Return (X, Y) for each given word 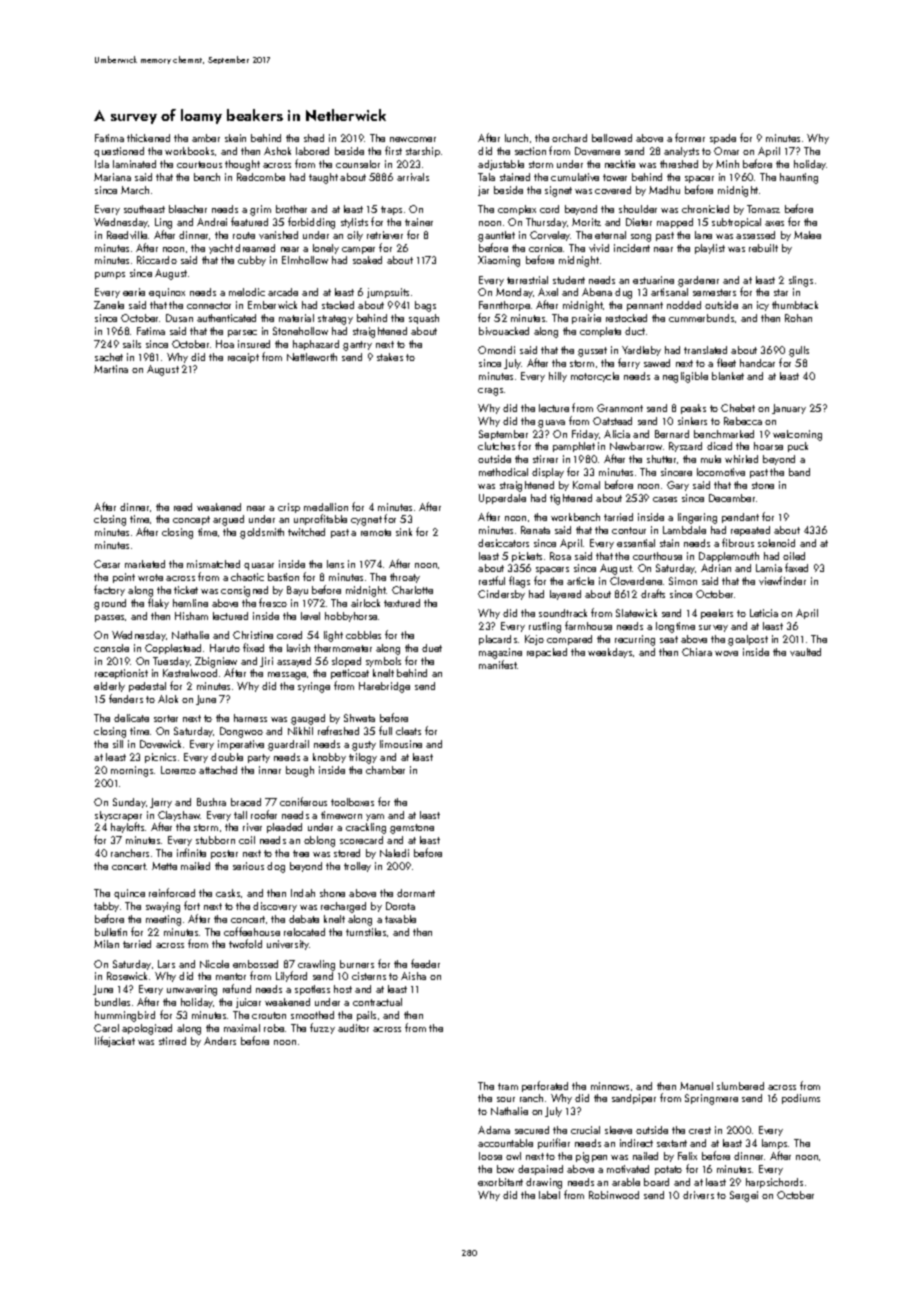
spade (723, 139)
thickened (148, 138)
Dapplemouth (729, 557)
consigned (244, 591)
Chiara (697, 652)
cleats (408, 731)
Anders (220, 1041)
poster (224, 854)
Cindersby (501, 595)
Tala (486, 177)
